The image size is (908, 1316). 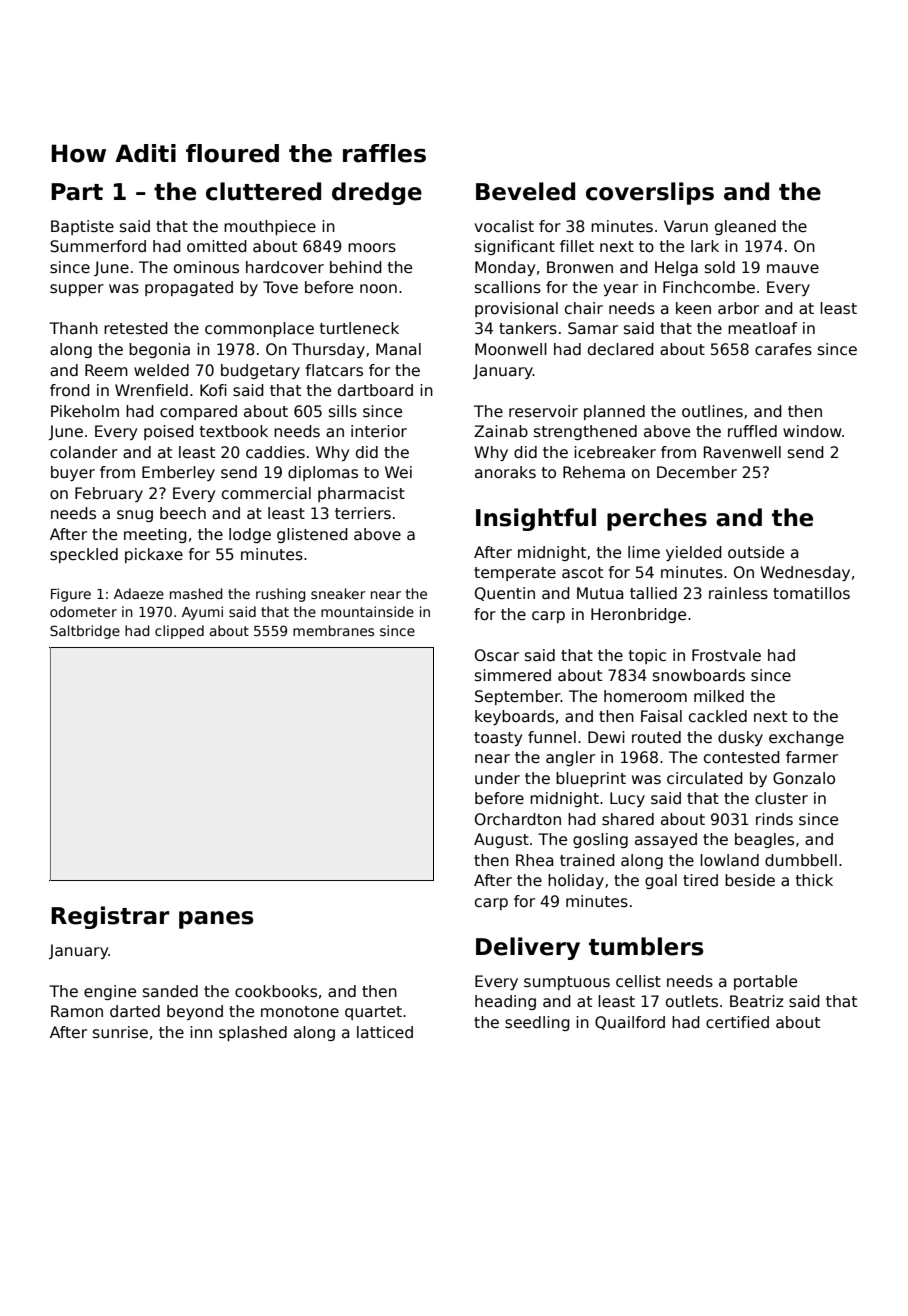 I want to click on lodge, so click(x=250, y=535).
